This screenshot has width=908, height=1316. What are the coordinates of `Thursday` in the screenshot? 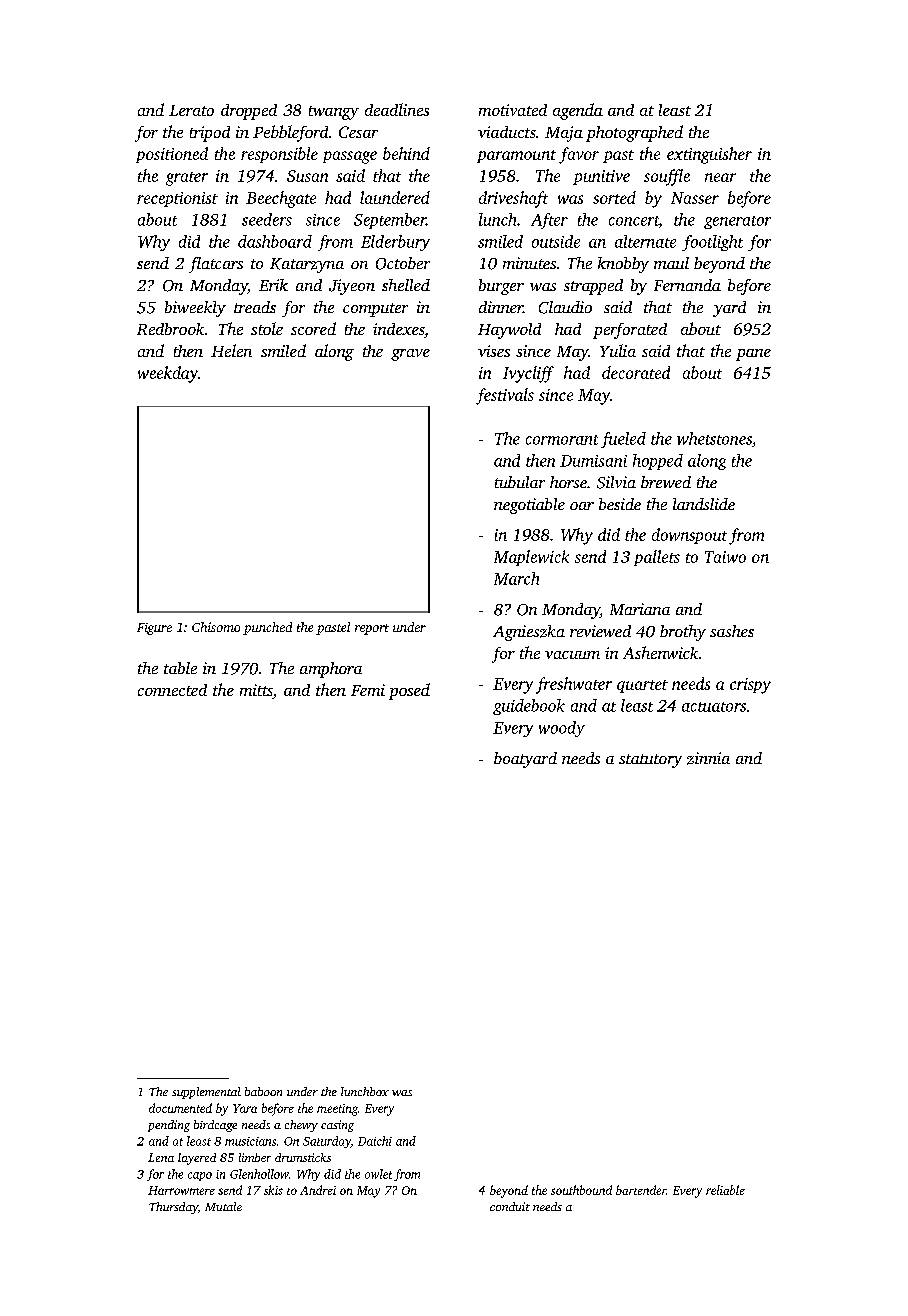 It's located at (173, 1208).
